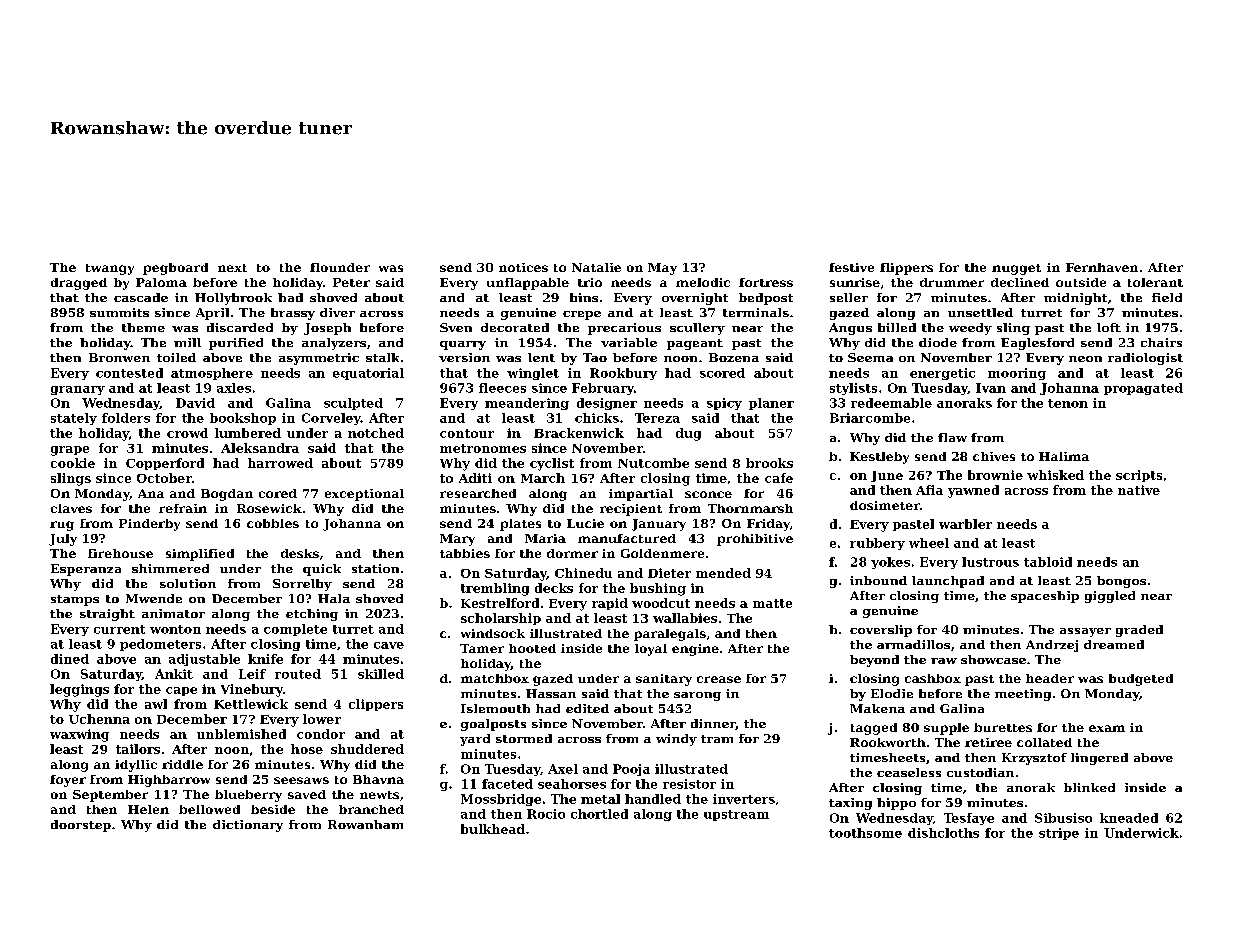 This document has height=952, width=1233. What do you see at coordinates (149, 525) in the document?
I see `Pinderby` at bounding box center [149, 525].
